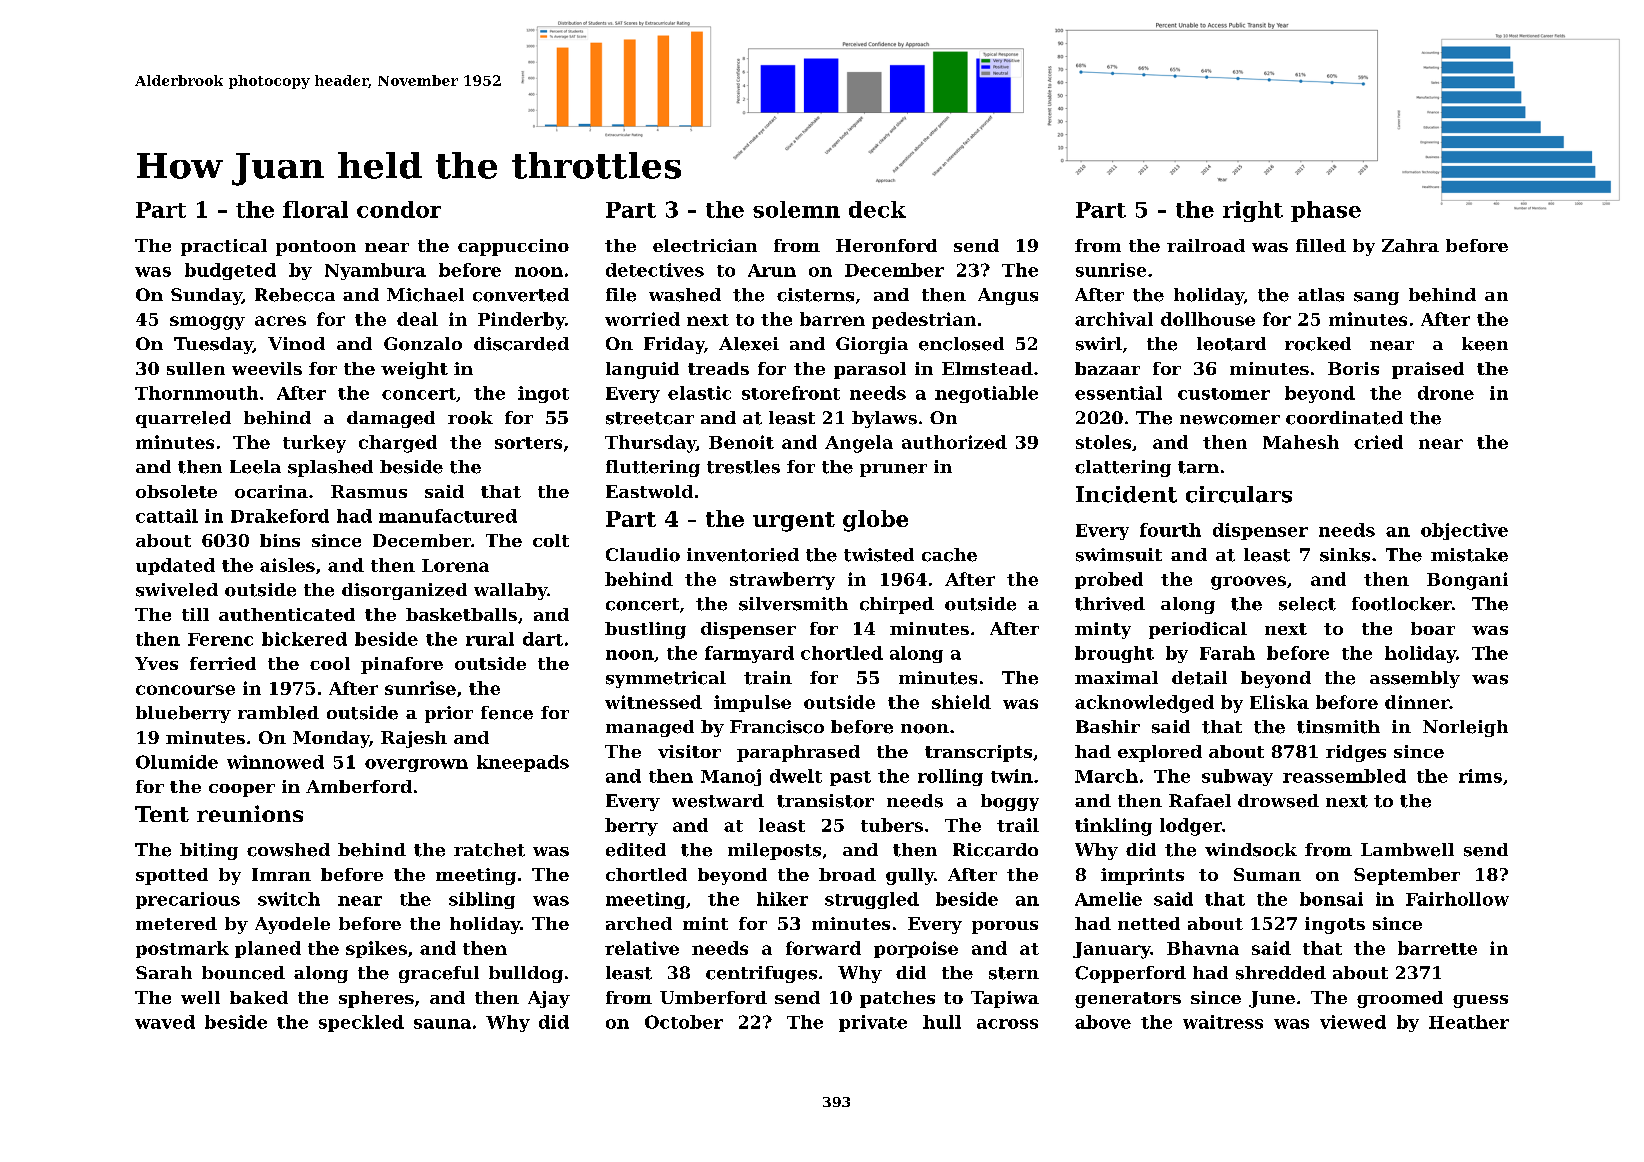  Describe the element at coordinates (1227, 653) in the screenshot. I see `Farah` at that location.
